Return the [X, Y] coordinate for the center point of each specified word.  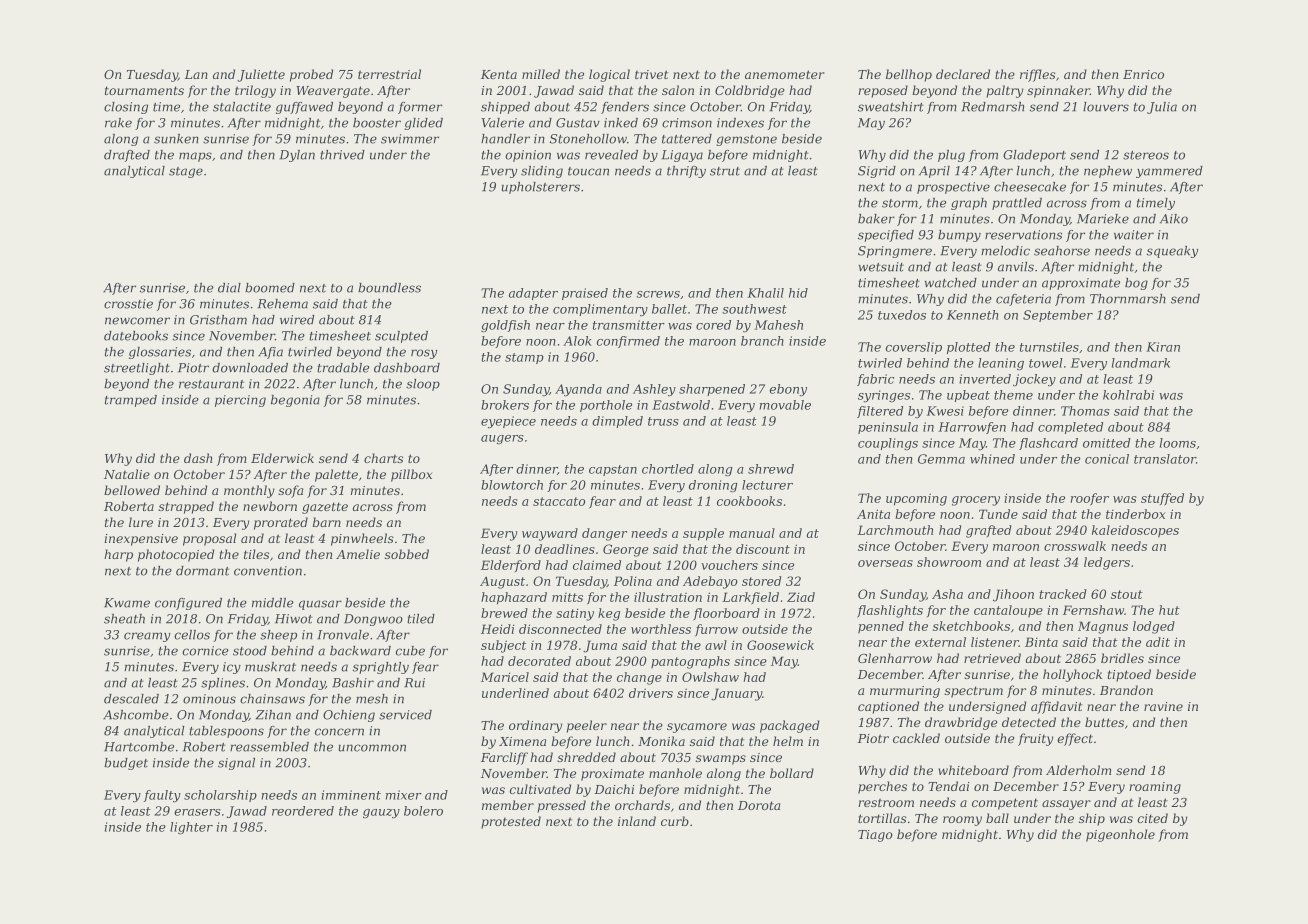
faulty [162, 796]
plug [951, 156]
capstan [613, 470]
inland [637, 821]
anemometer [785, 74]
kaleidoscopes [1135, 531]
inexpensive [141, 540]
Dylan [297, 156]
